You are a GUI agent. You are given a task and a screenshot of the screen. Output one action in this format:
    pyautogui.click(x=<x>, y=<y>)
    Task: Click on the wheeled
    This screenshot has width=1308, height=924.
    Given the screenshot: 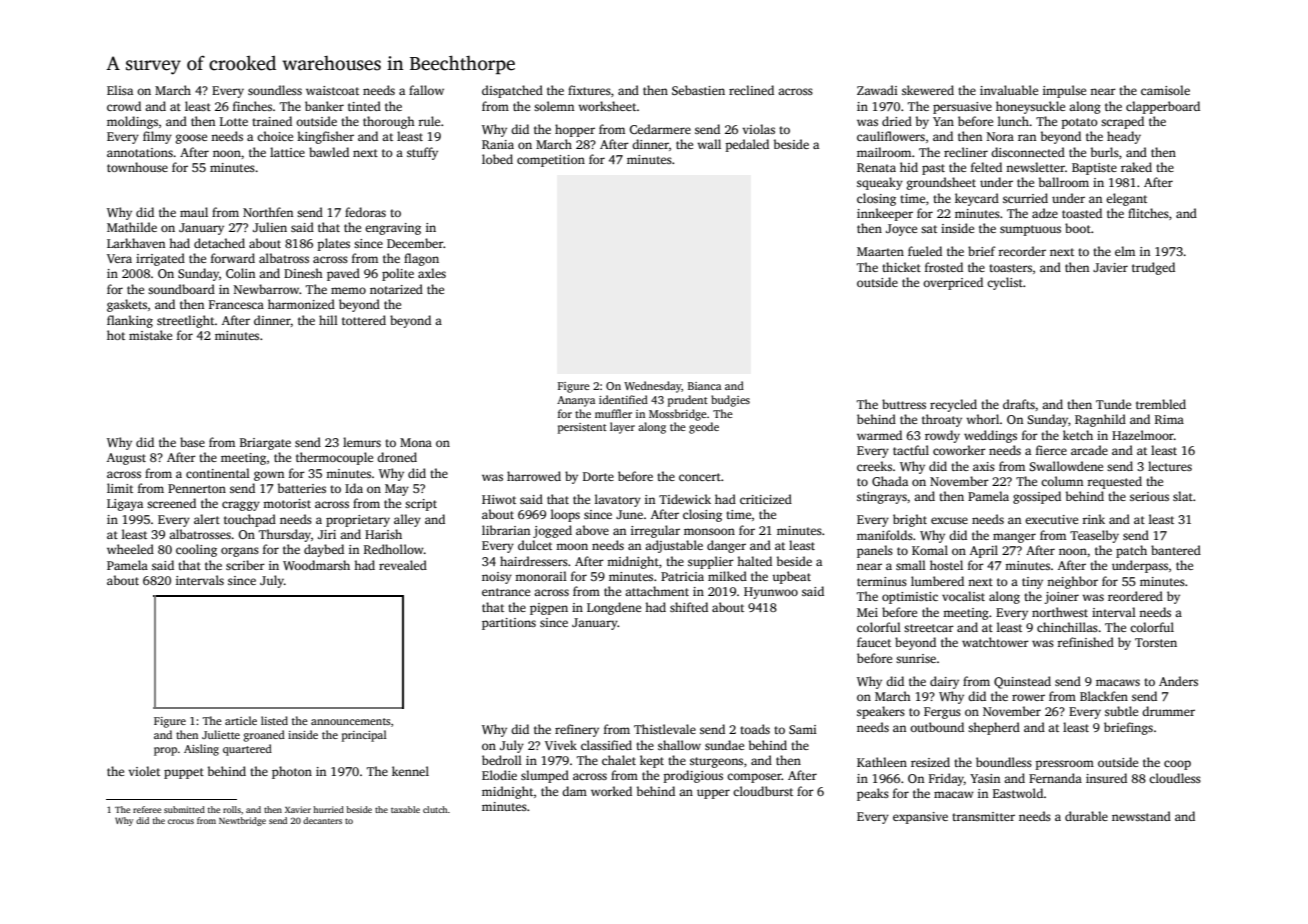 What is the action you would take?
    pyautogui.click(x=130, y=549)
